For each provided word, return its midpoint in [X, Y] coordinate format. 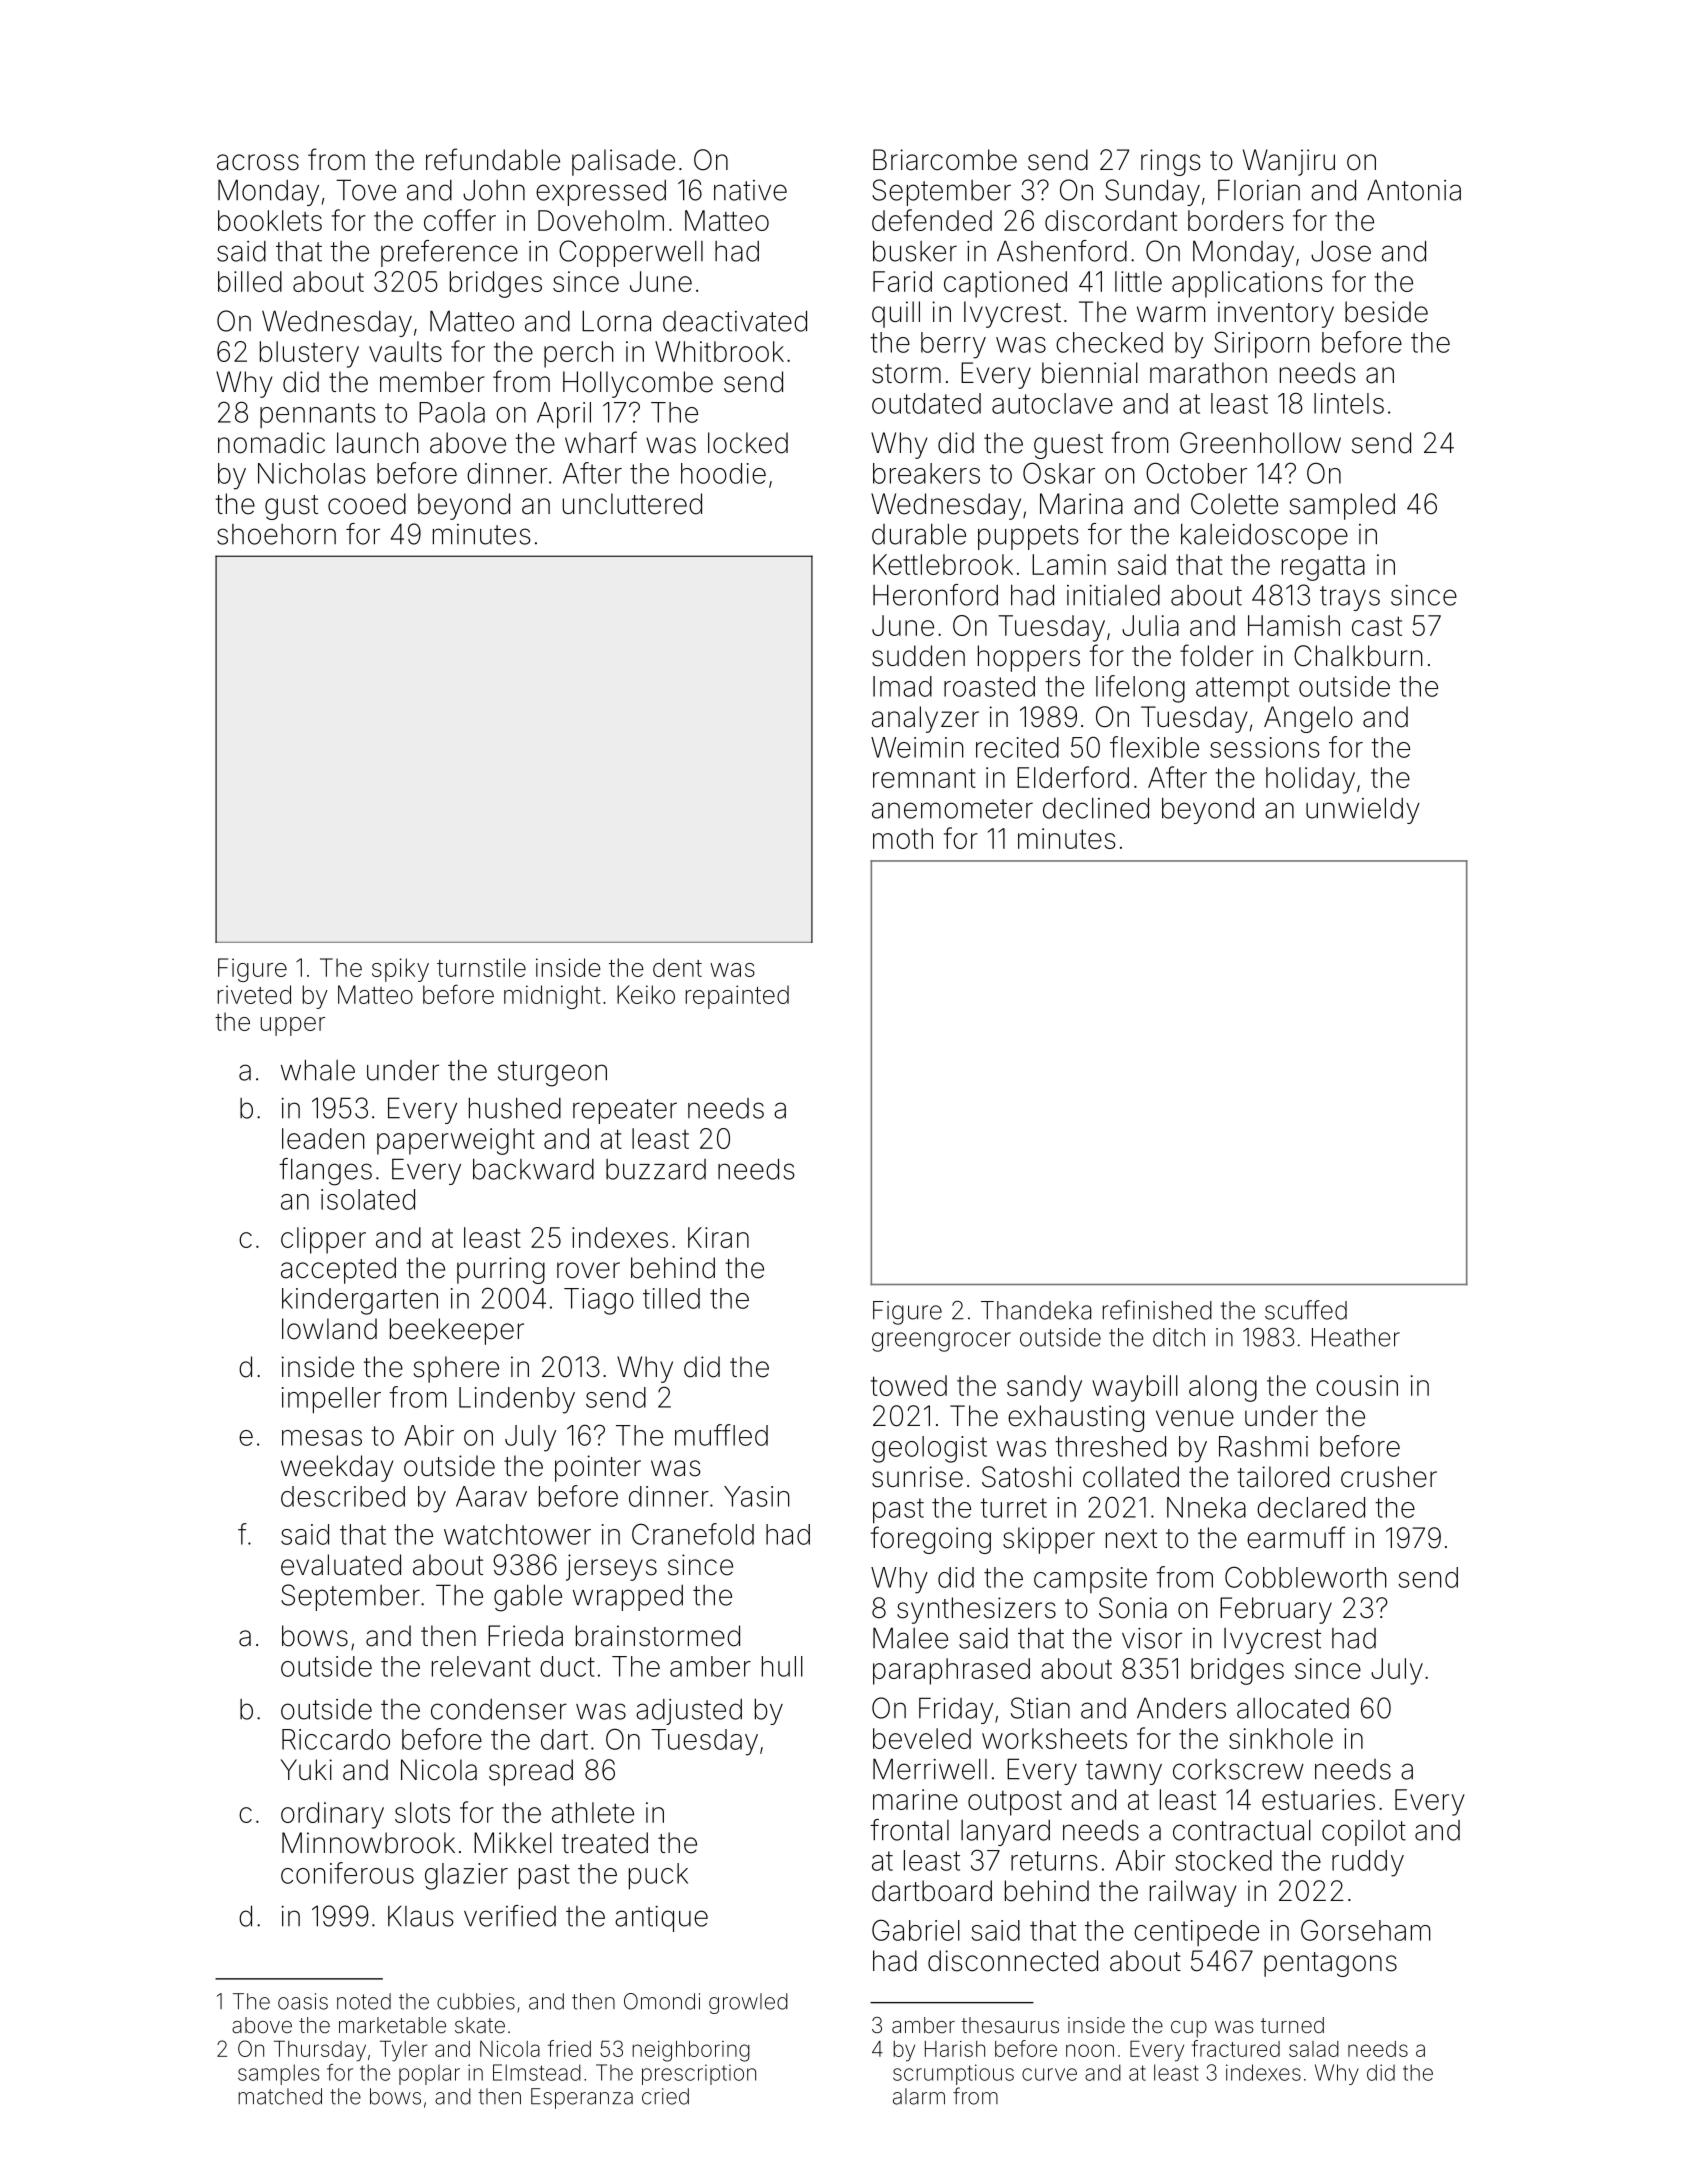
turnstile [481, 967]
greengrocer [941, 1342]
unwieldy [1363, 810]
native [750, 190]
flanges [325, 1172]
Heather [1356, 1337]
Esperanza [582, 2098]
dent [677, 967]
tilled [671, 1298]
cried [665, 2096]
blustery [309, 354]
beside [1386, 312]
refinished [1157, 1310]
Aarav [491, 1496]
